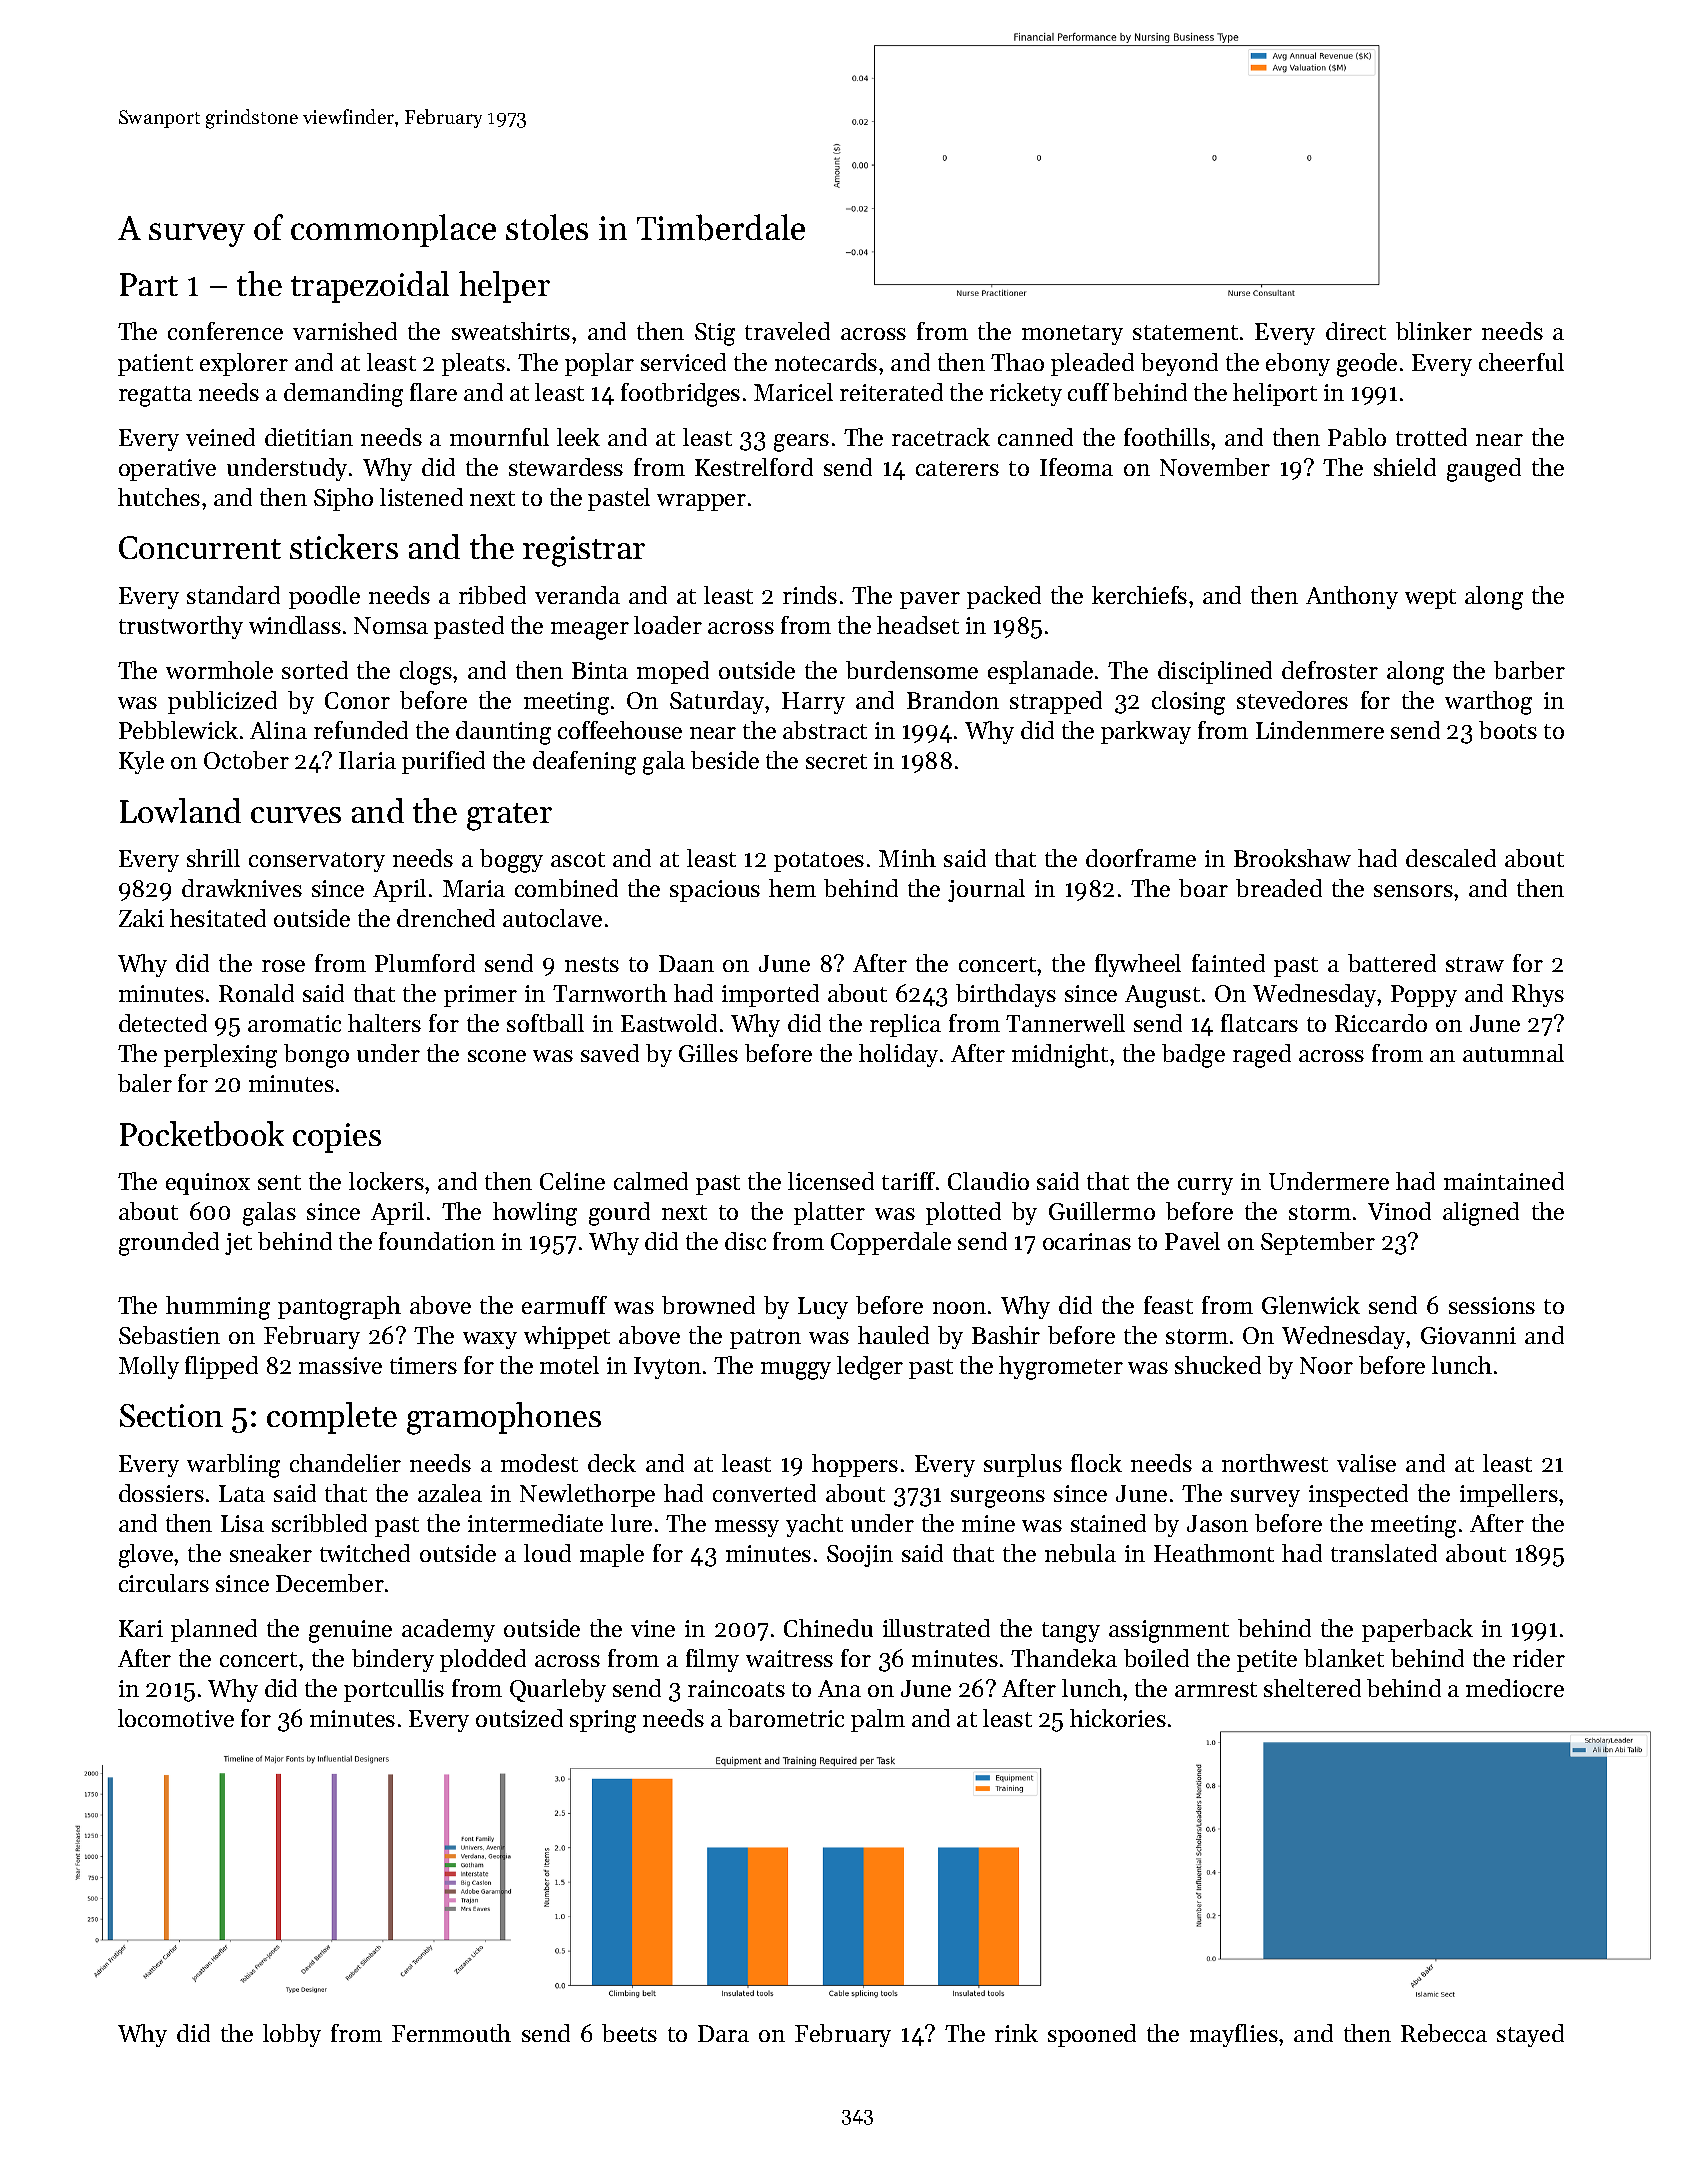 The height and width of the page is (2178, 1683). What do you see at coordinates (723, 2033) in the page?
I see `Dara` at bounding box center [723, 2033].
